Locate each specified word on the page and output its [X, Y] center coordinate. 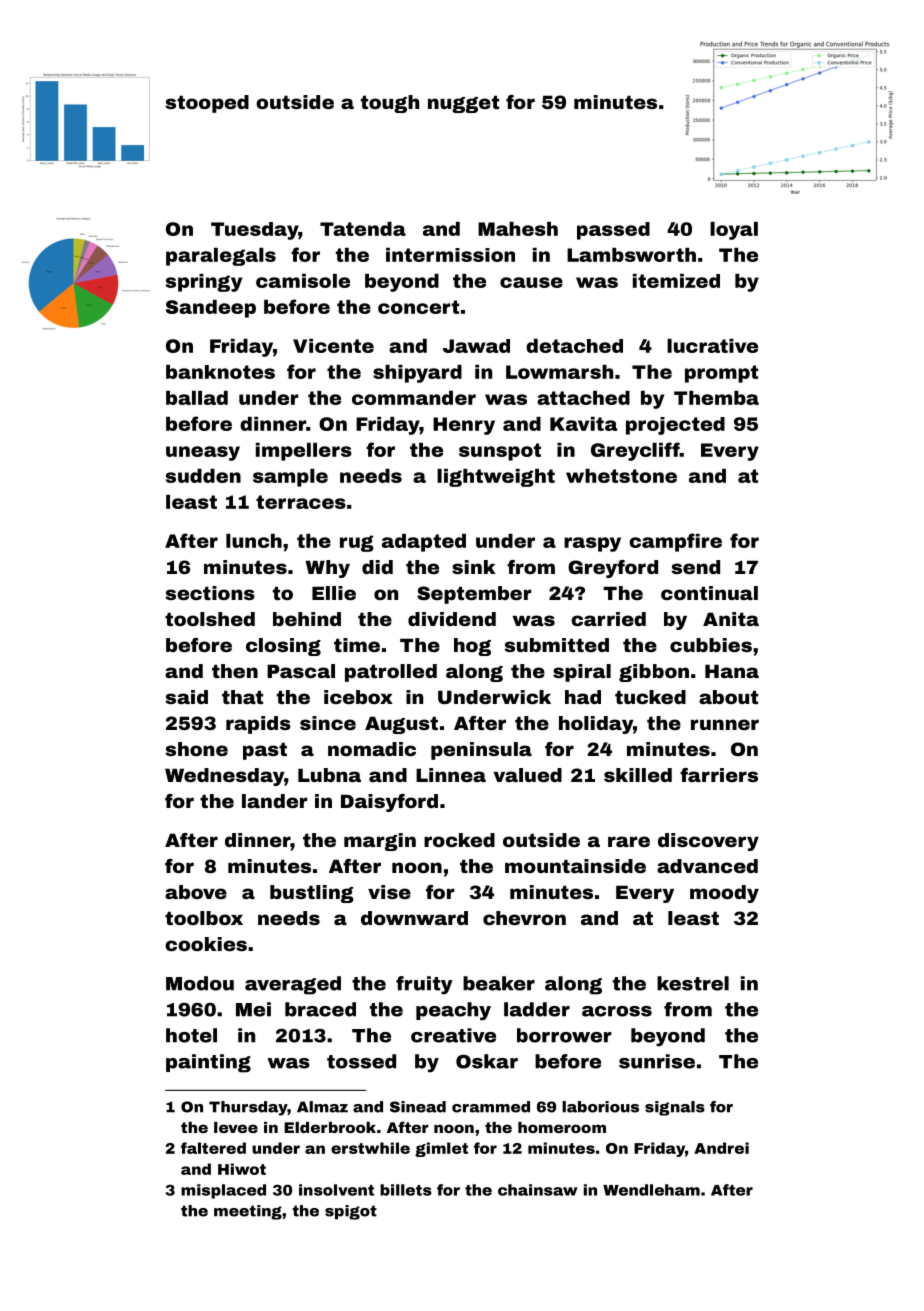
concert [418, 307]
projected [675, 426]
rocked [459, 840]
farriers [719, 775]
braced [320, 1009]
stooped [207, 104]
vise [389, 892]
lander [274, 801]
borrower [564, 1035]
